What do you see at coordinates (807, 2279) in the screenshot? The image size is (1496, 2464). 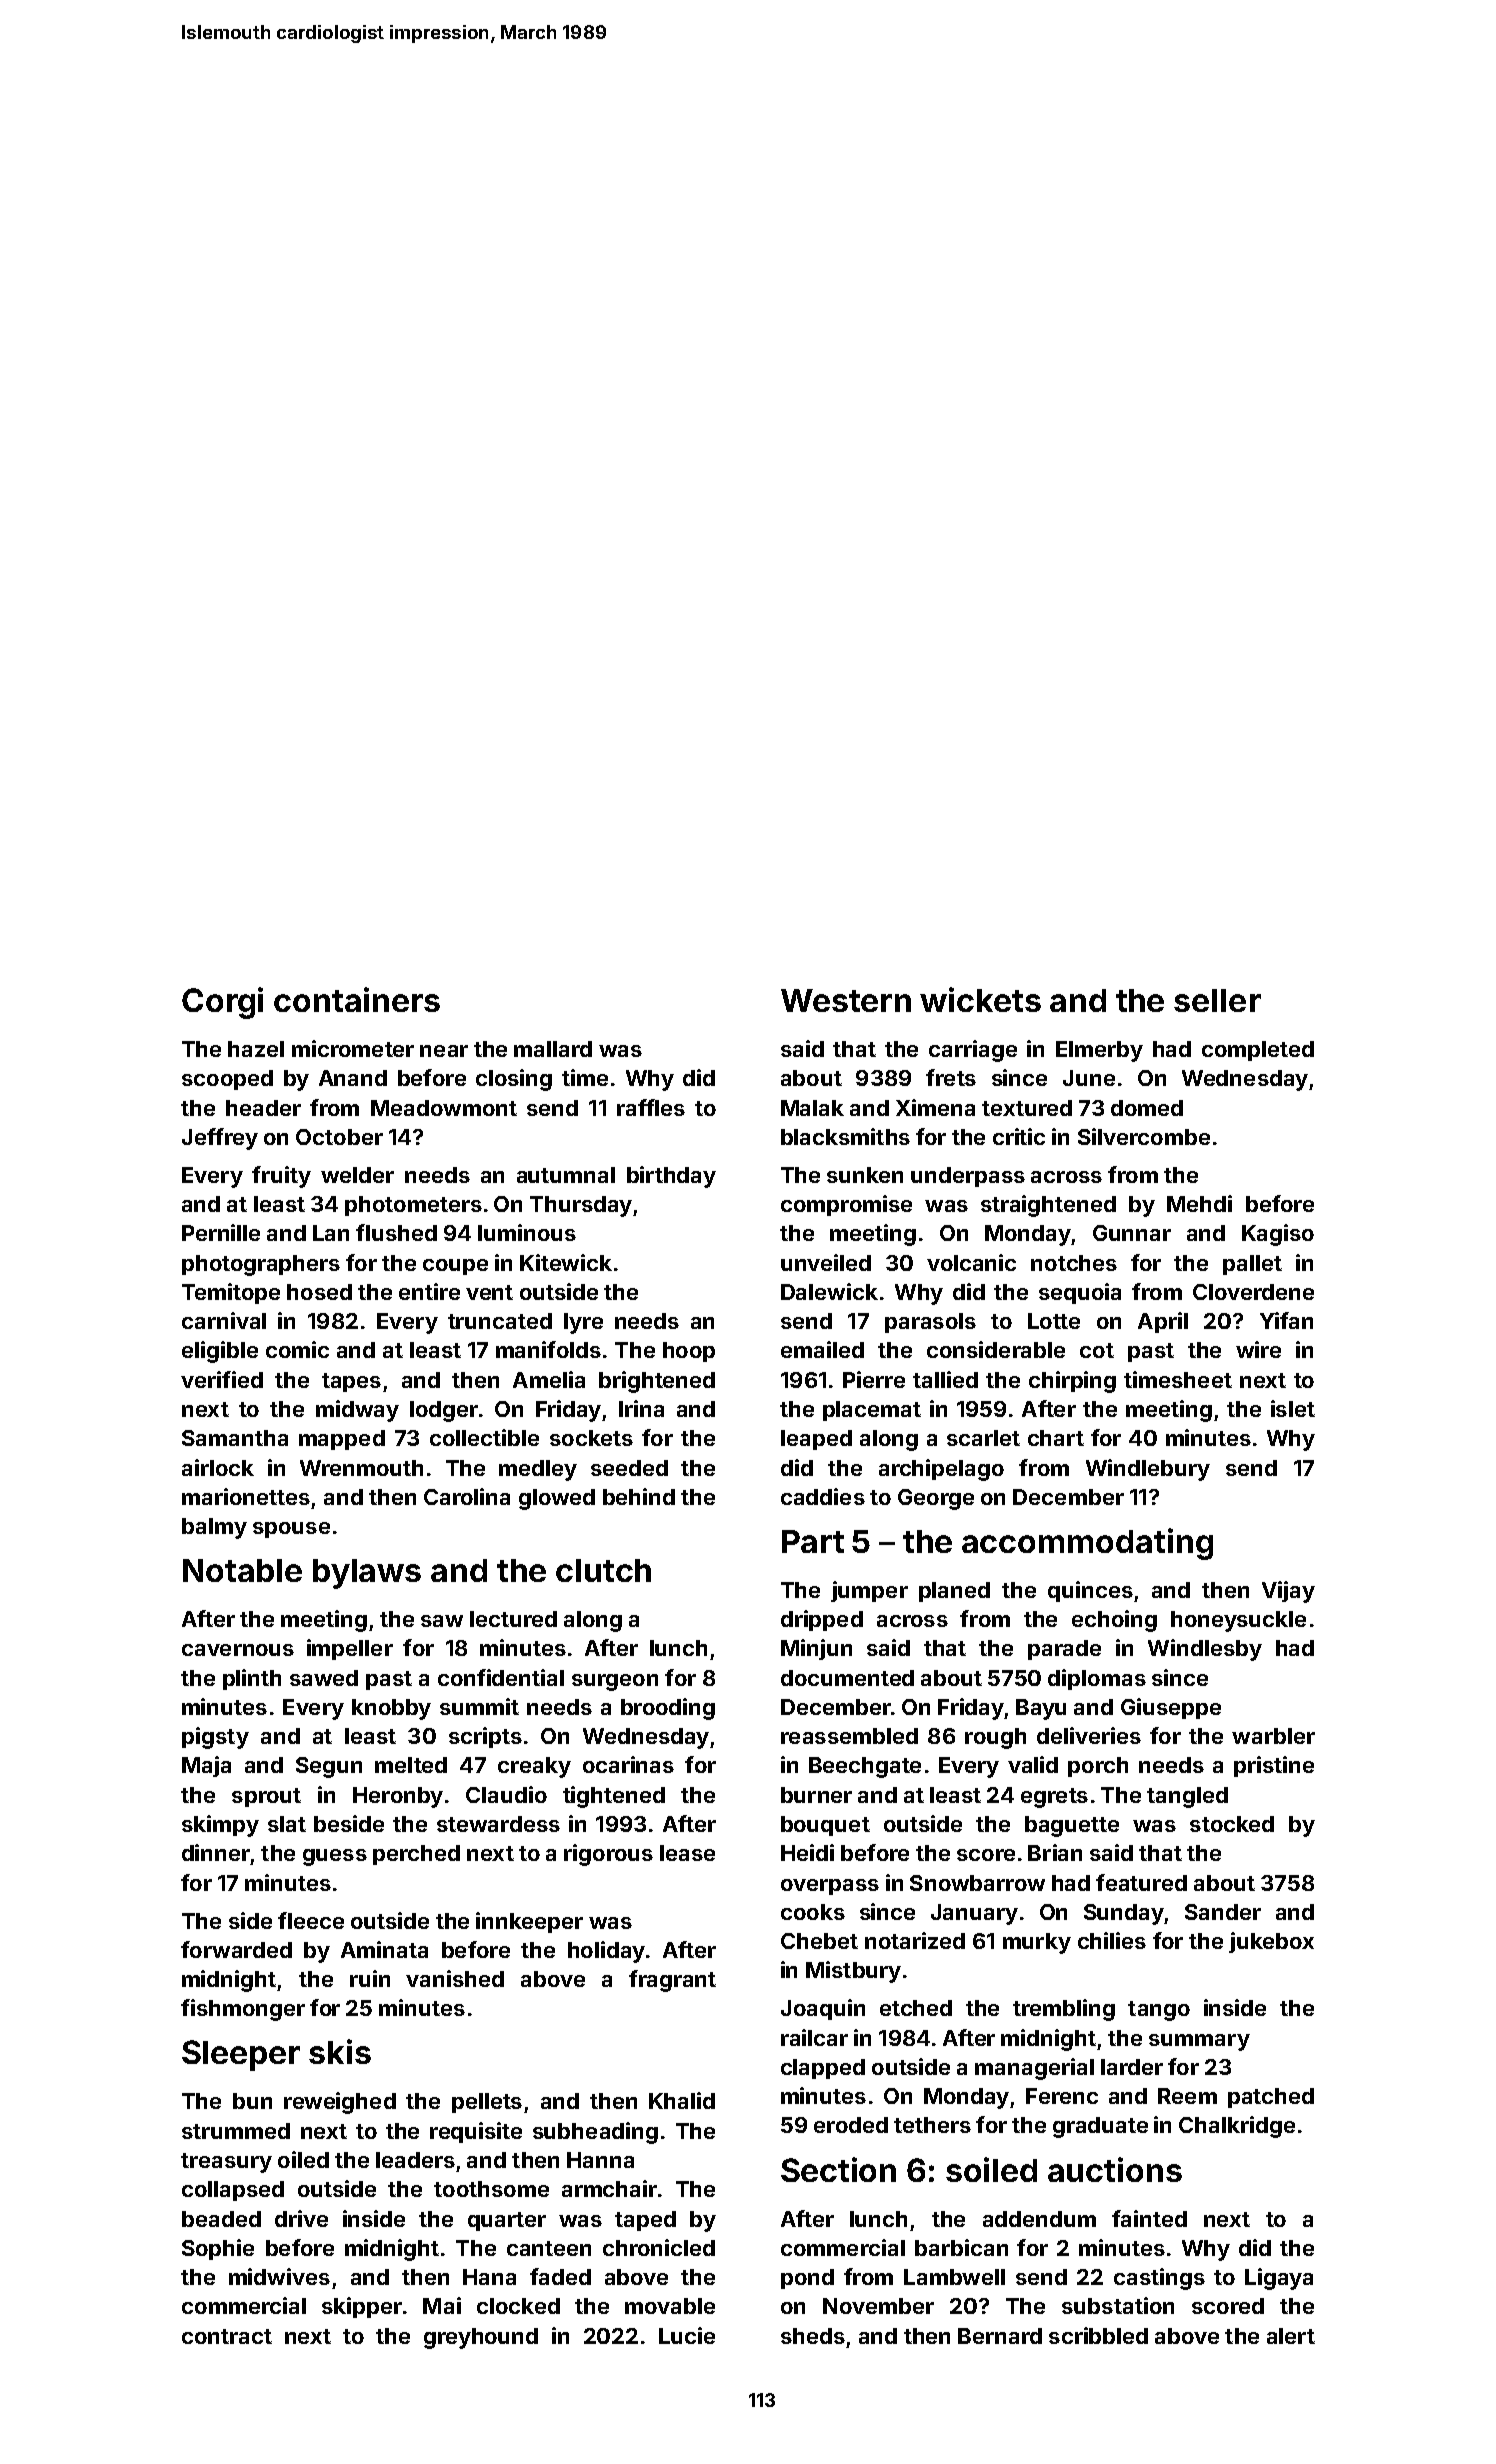 I see `pond` at bounding box center [807, 2279].
